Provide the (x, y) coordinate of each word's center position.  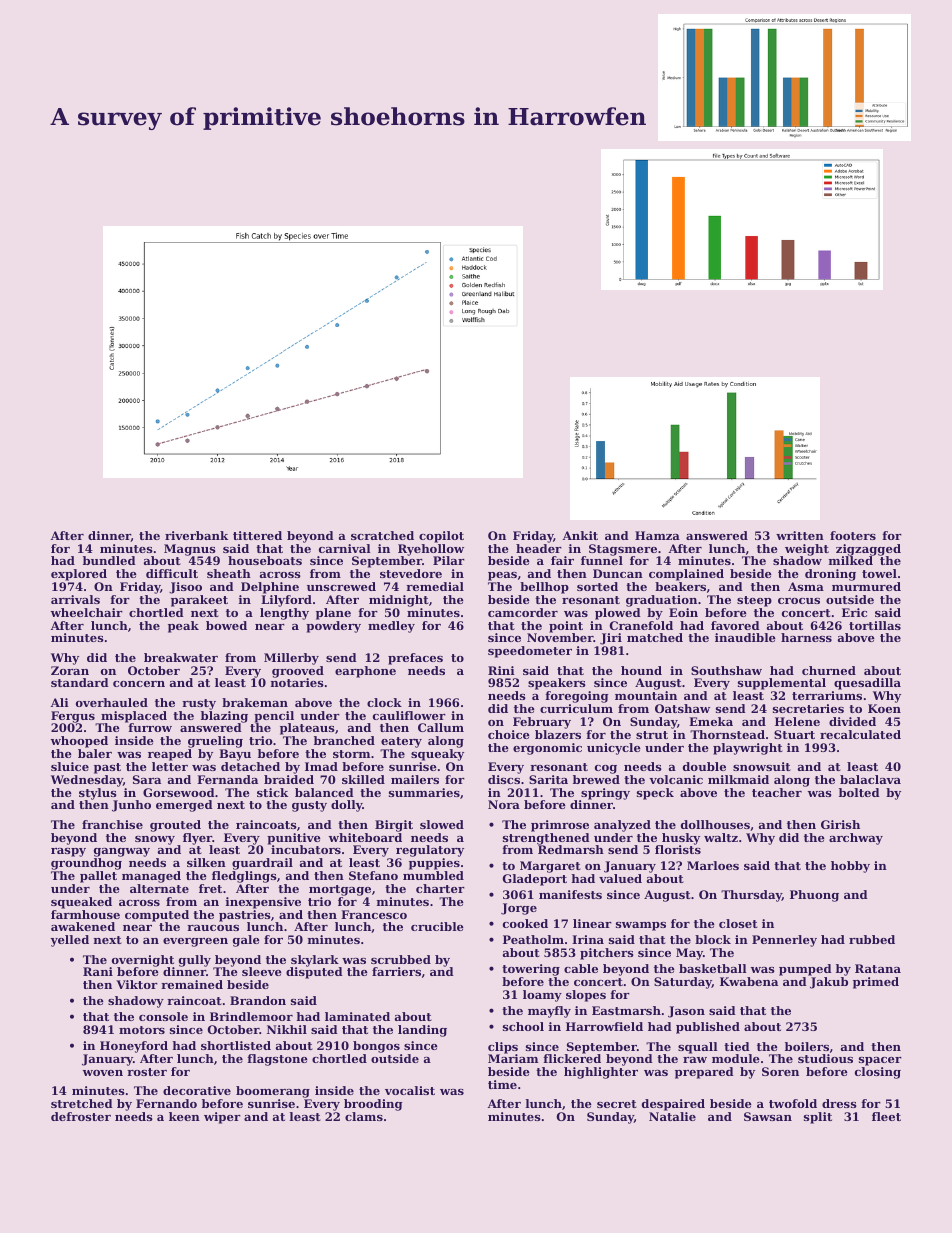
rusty (199, 704)
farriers (396, 971)
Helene (797, 721)
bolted (859, 792)
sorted (597, 586)
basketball (713, 968)
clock (384, 702)
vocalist (410, 1090)
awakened (83, 926)
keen (184, 1116)
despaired (673, 1105)
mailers (415, 779)
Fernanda (227, 779)
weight (807, 550)
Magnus (190, 550)
